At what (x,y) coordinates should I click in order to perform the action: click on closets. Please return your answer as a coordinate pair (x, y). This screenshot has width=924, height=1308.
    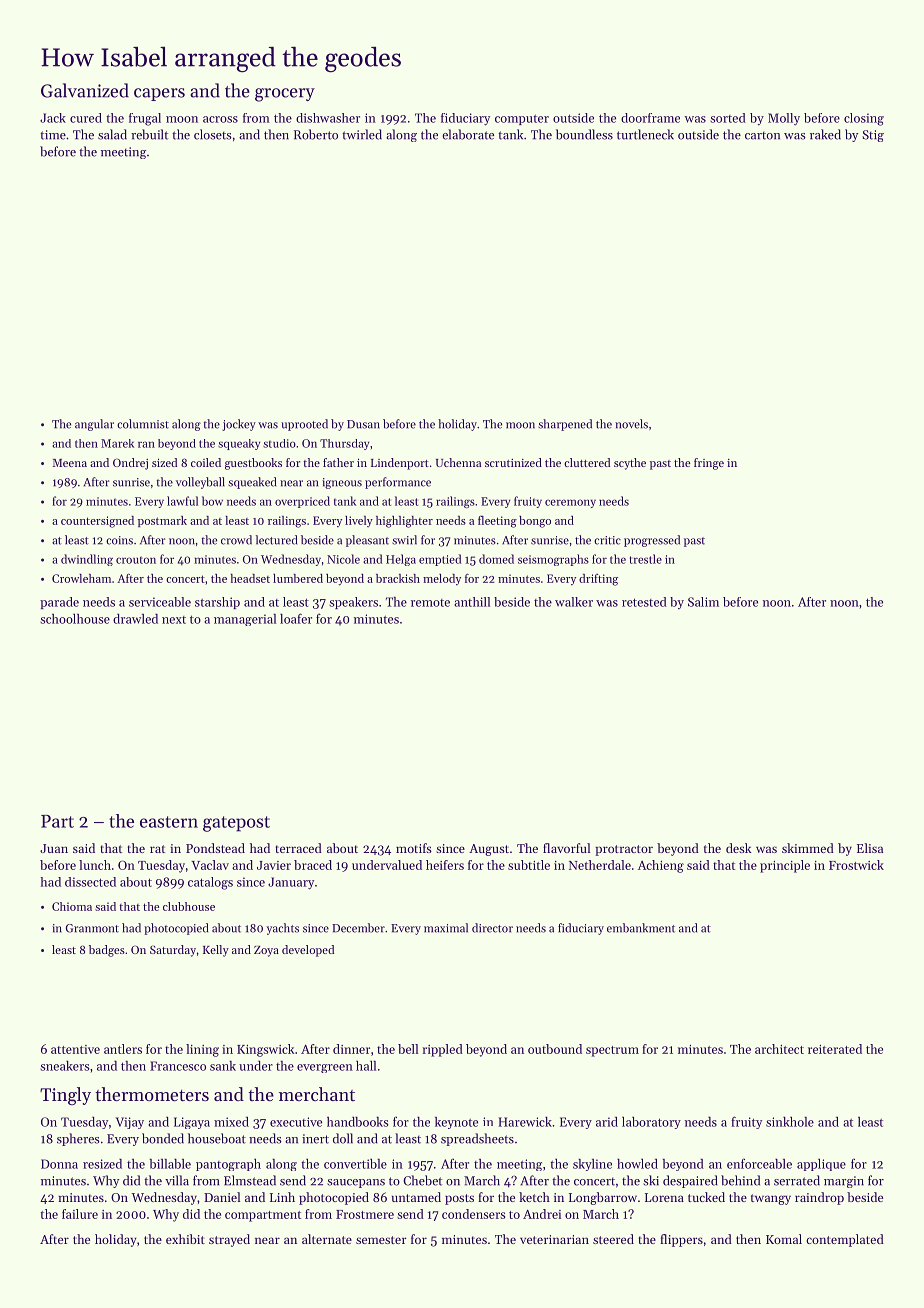
    Looking at the image, I should click on (213, 134).
